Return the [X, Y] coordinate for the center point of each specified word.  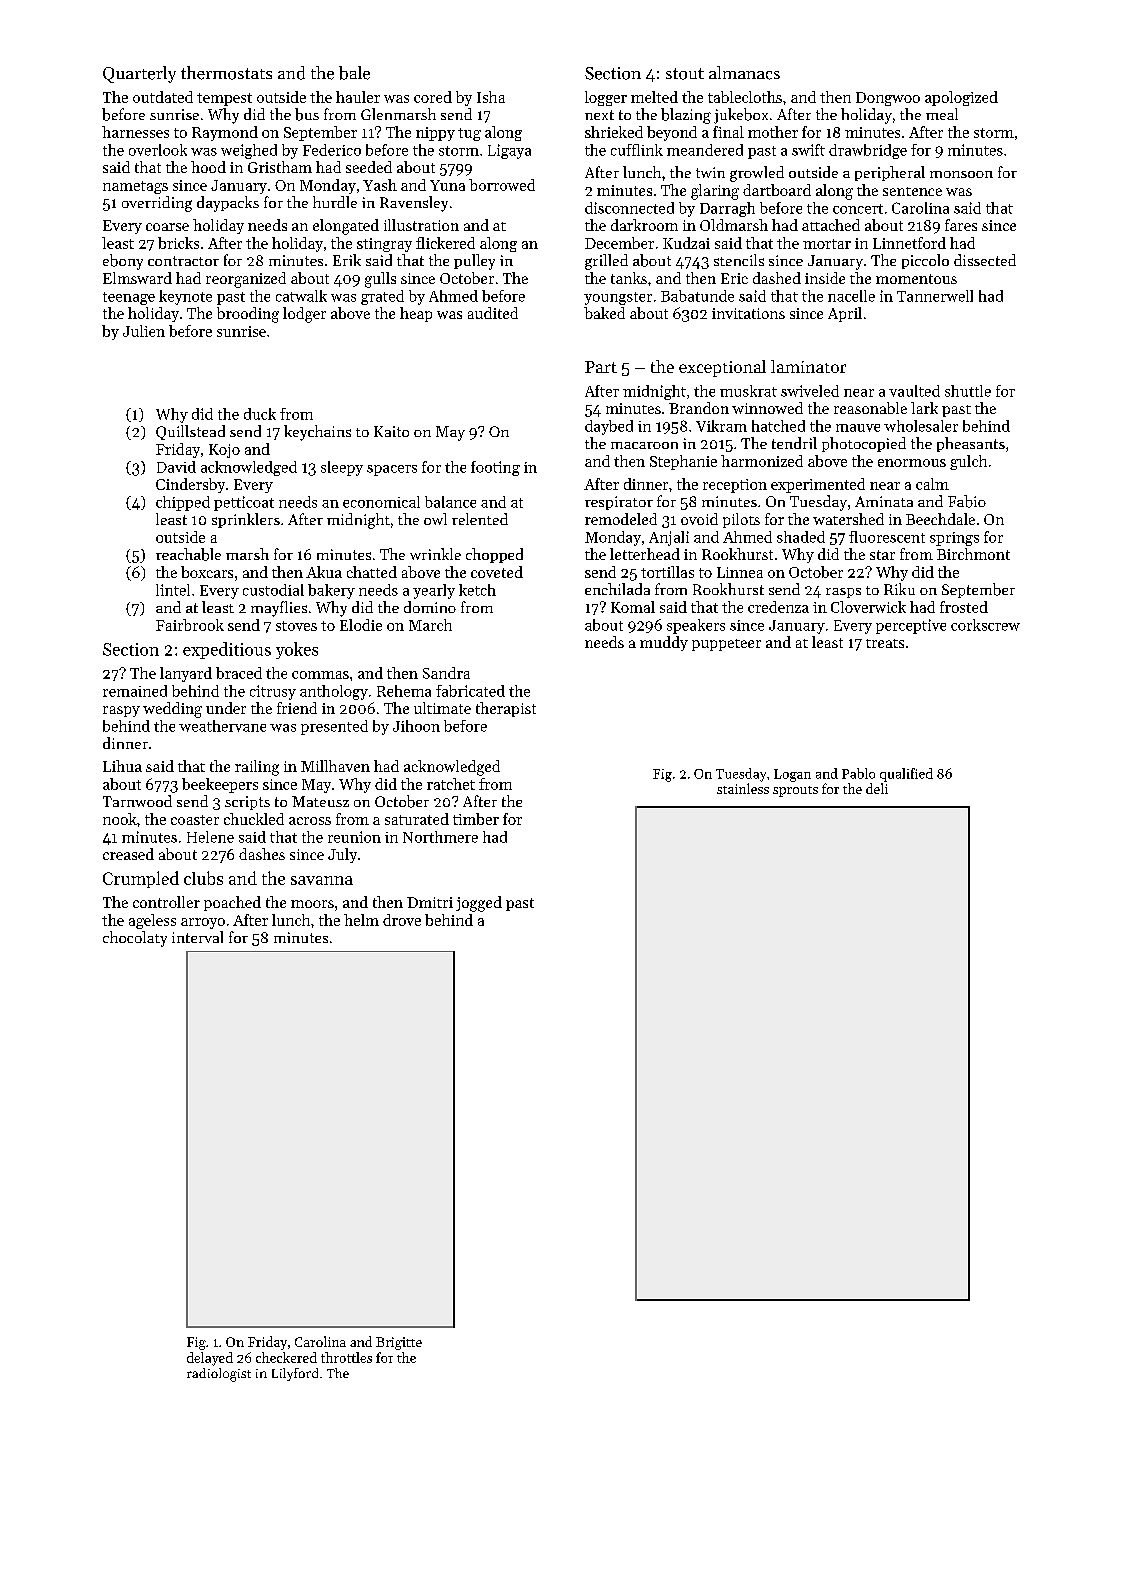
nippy [435, 134]
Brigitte [399, 1343]
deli [877, 788]
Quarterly [139, 74]
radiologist [219, 1375]
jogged [479, 904]
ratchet [451, 784]
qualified [906, 775]
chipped [183, 503]
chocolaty [135, 939]
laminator [808, 366]
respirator [619, 503]
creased [128, 854]
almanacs [744, 73]
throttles [346, 1357]
